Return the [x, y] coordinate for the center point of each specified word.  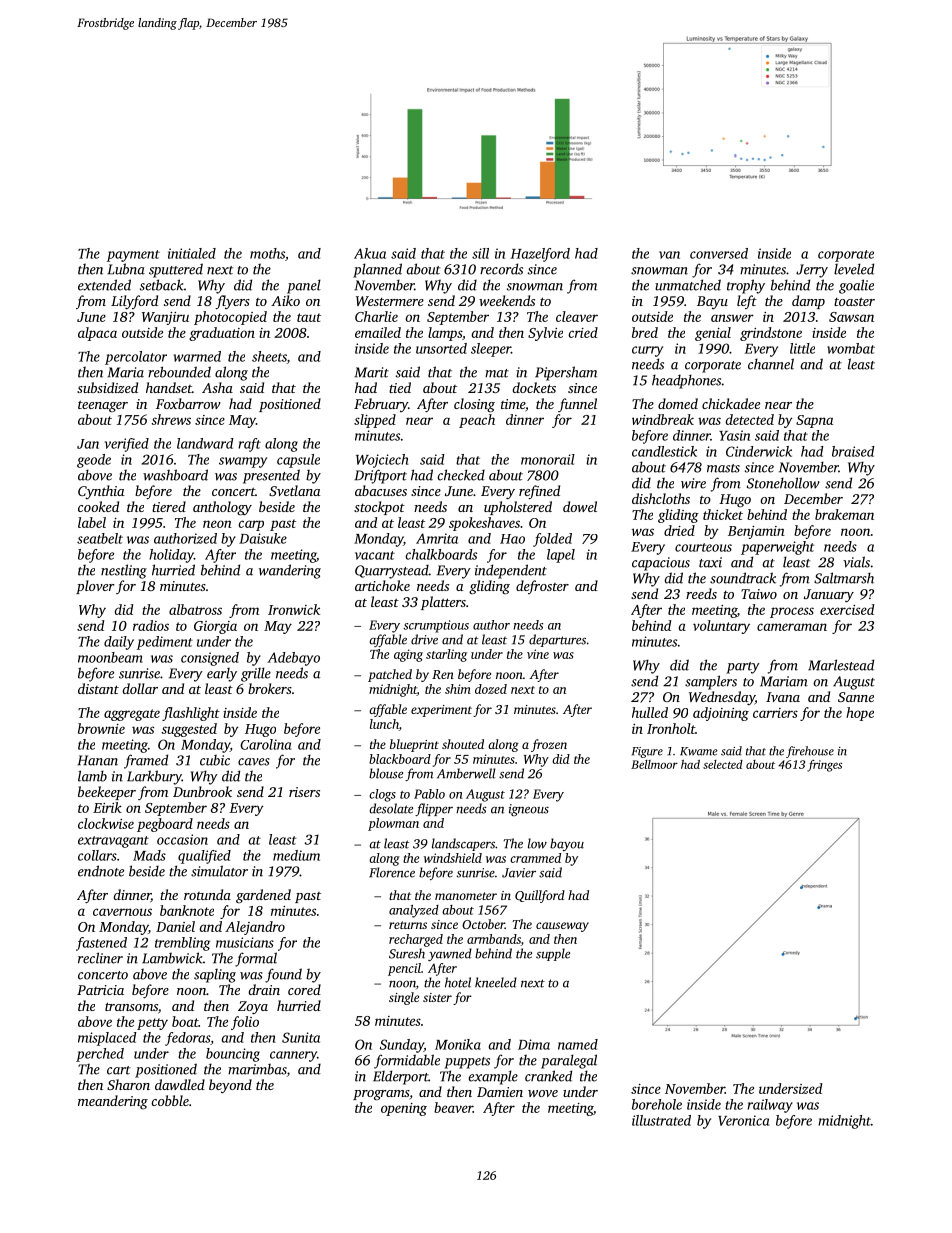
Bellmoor [654, 764]
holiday [171, 556]
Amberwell [466, 773]
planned [377, 270]
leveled [854, 269]
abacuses [381, 490]
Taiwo [759, 594]
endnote [101, 871]
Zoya [253, 1007]
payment [133, 256]
